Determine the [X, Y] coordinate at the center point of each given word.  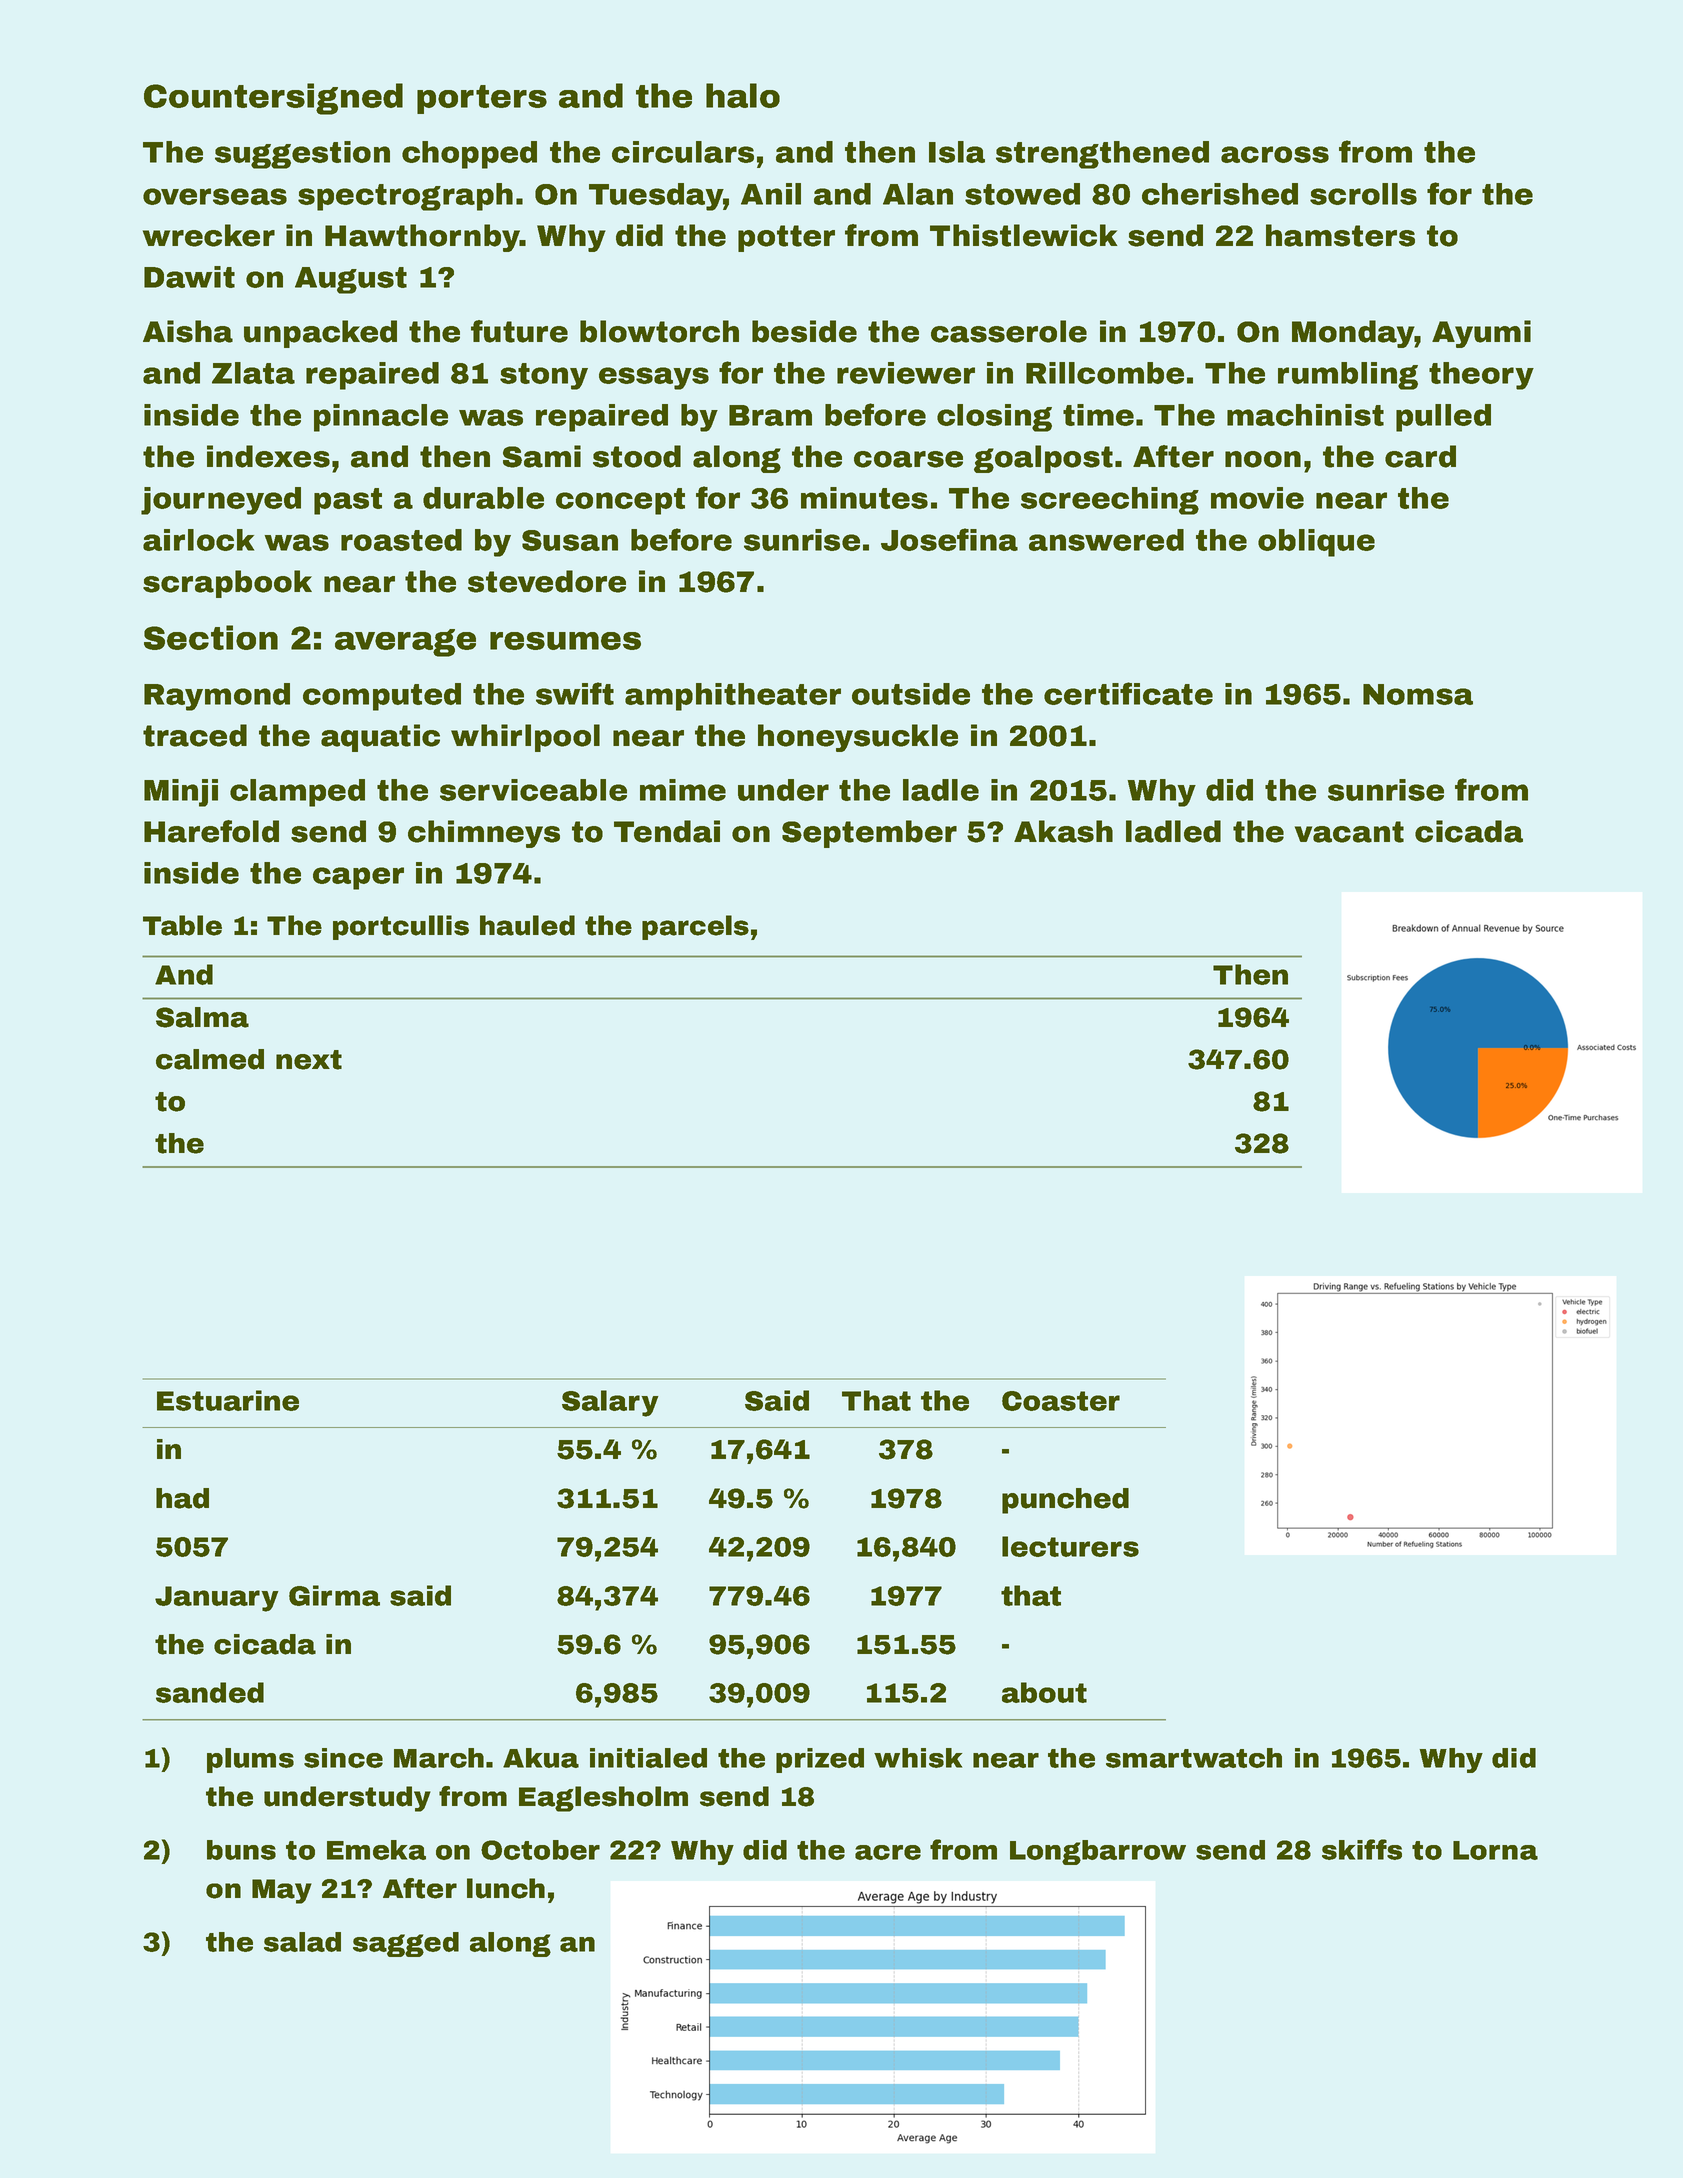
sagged [406, 1944]
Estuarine [228, 1400]
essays [654, 378]
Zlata [253, 373]
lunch [506, 1888]
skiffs [1362, 1849]
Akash [1063, 831]
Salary [610, 1403]
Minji [181, 793]
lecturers [1070, 1546]
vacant [1349, 832]
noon [1263, 459]
